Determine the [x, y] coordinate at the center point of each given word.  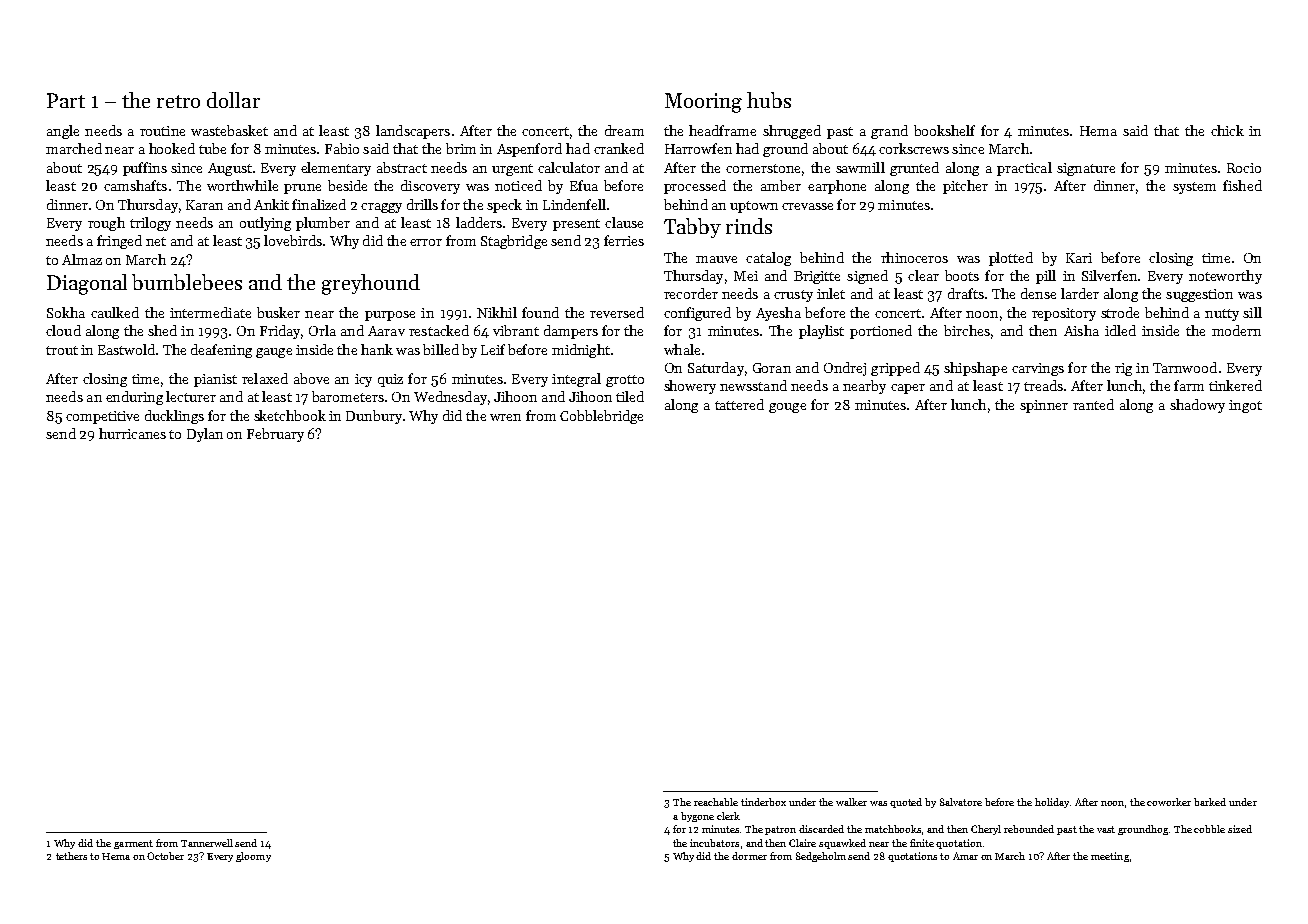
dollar [233, 100]
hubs [769, 100]
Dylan [205, 435]
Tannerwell [207, 843]
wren [505, 417]
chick [1227, 130]
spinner [1044, 406]
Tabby [692, 228]
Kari [1079, 258]
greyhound [371, 284]
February [275, 435]
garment [133, 844]
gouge [787, 408]
